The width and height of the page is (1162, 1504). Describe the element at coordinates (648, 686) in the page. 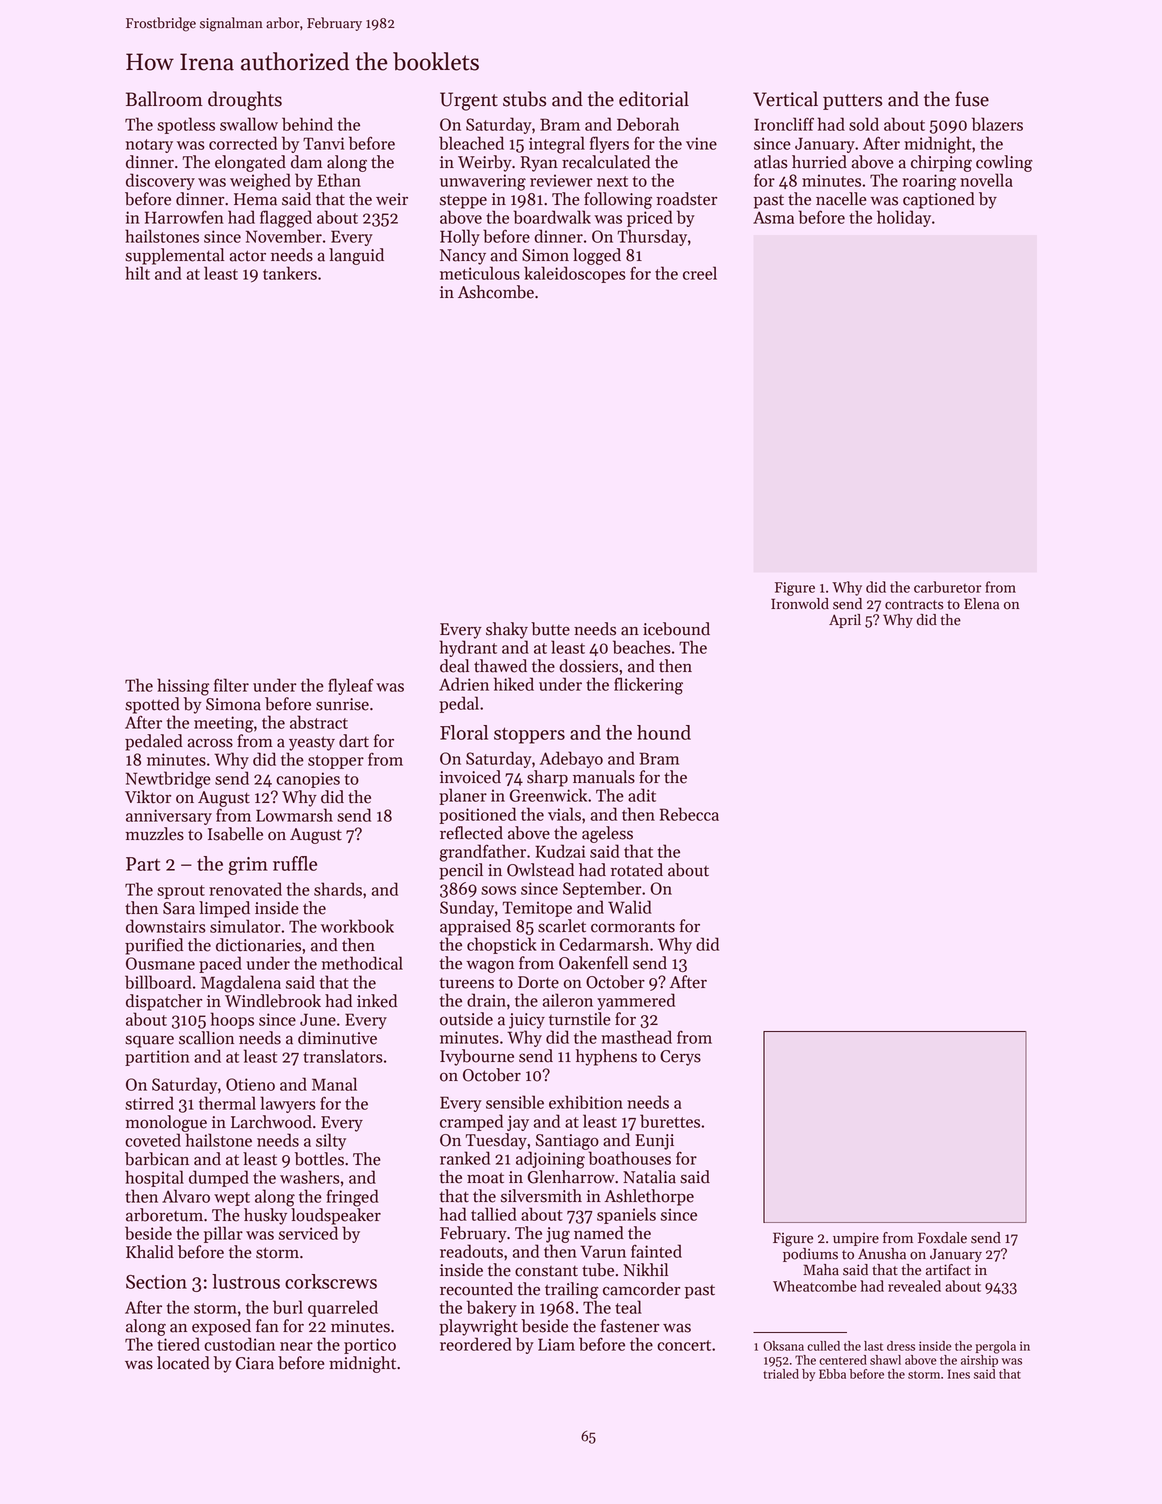

I see `flickering` at that location.
